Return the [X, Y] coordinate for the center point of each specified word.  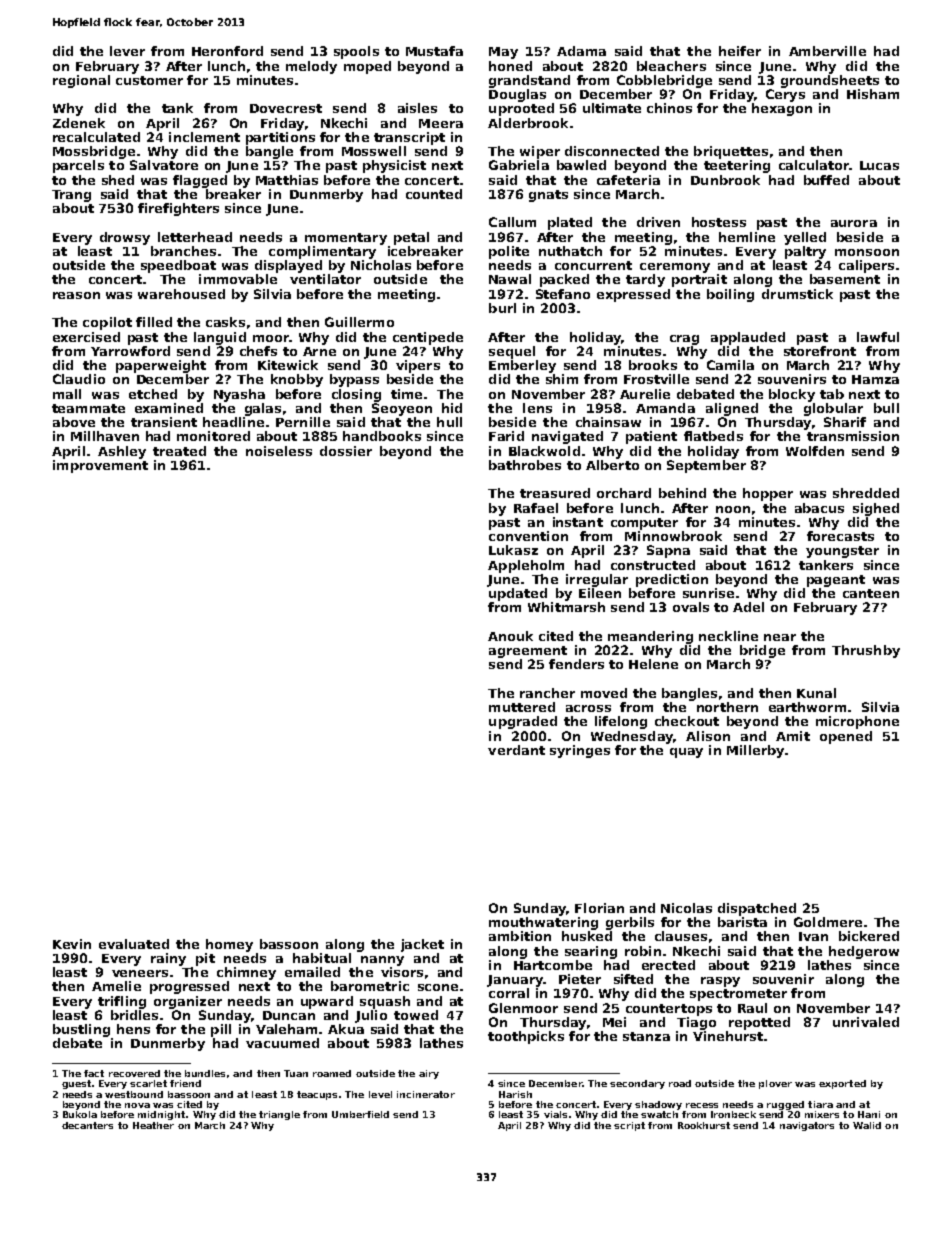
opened [846, 737]
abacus [819, 508]
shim [562, 379]
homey [229, 945]
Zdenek [79, 123]
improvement [100, 466]
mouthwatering [543, 923]
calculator [814, 165]
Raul [752, 1008]
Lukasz [513, 550]
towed [416, 1015]
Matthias [287, 180]
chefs [258, 351]
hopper [768, 494]
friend [185, 1083]
